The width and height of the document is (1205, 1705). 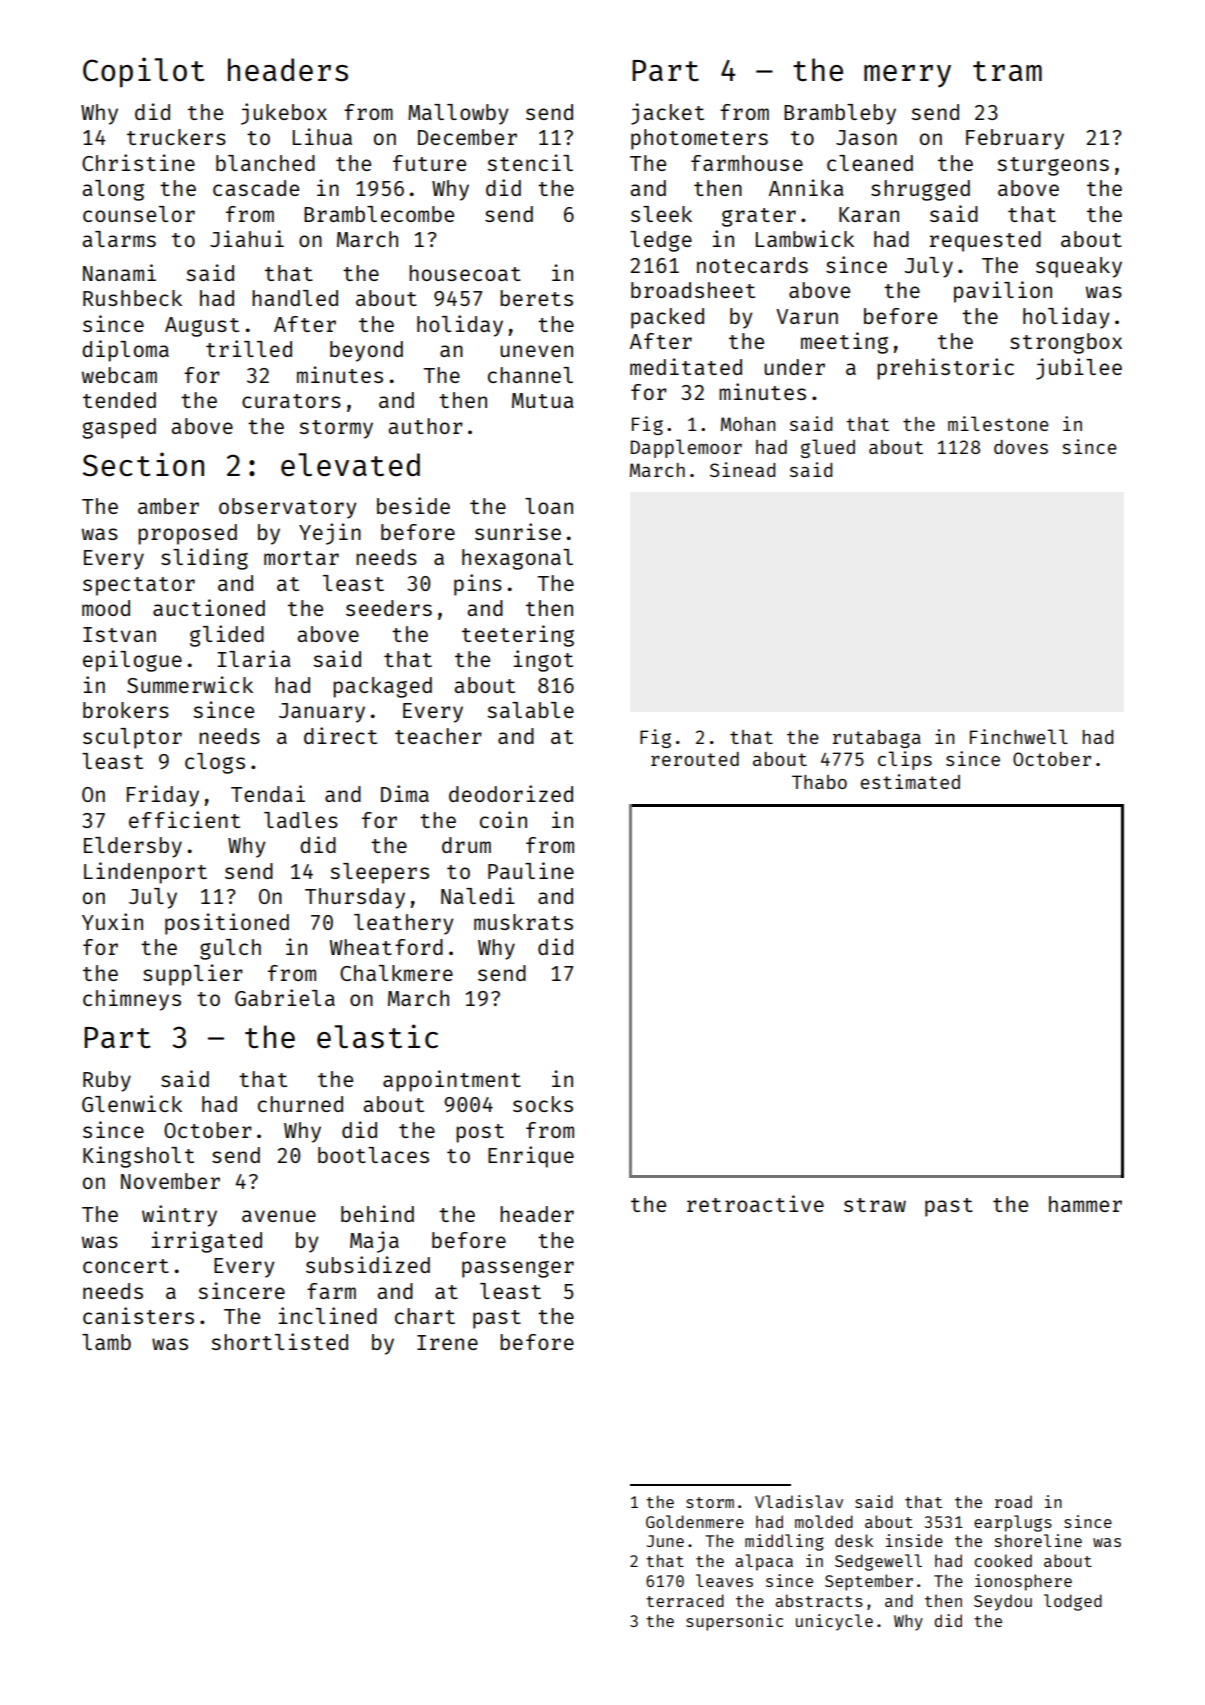 What do you see at coordinates (755, 1203) in the document?
I see `retroactive` at bounding box center [755, 1203].
